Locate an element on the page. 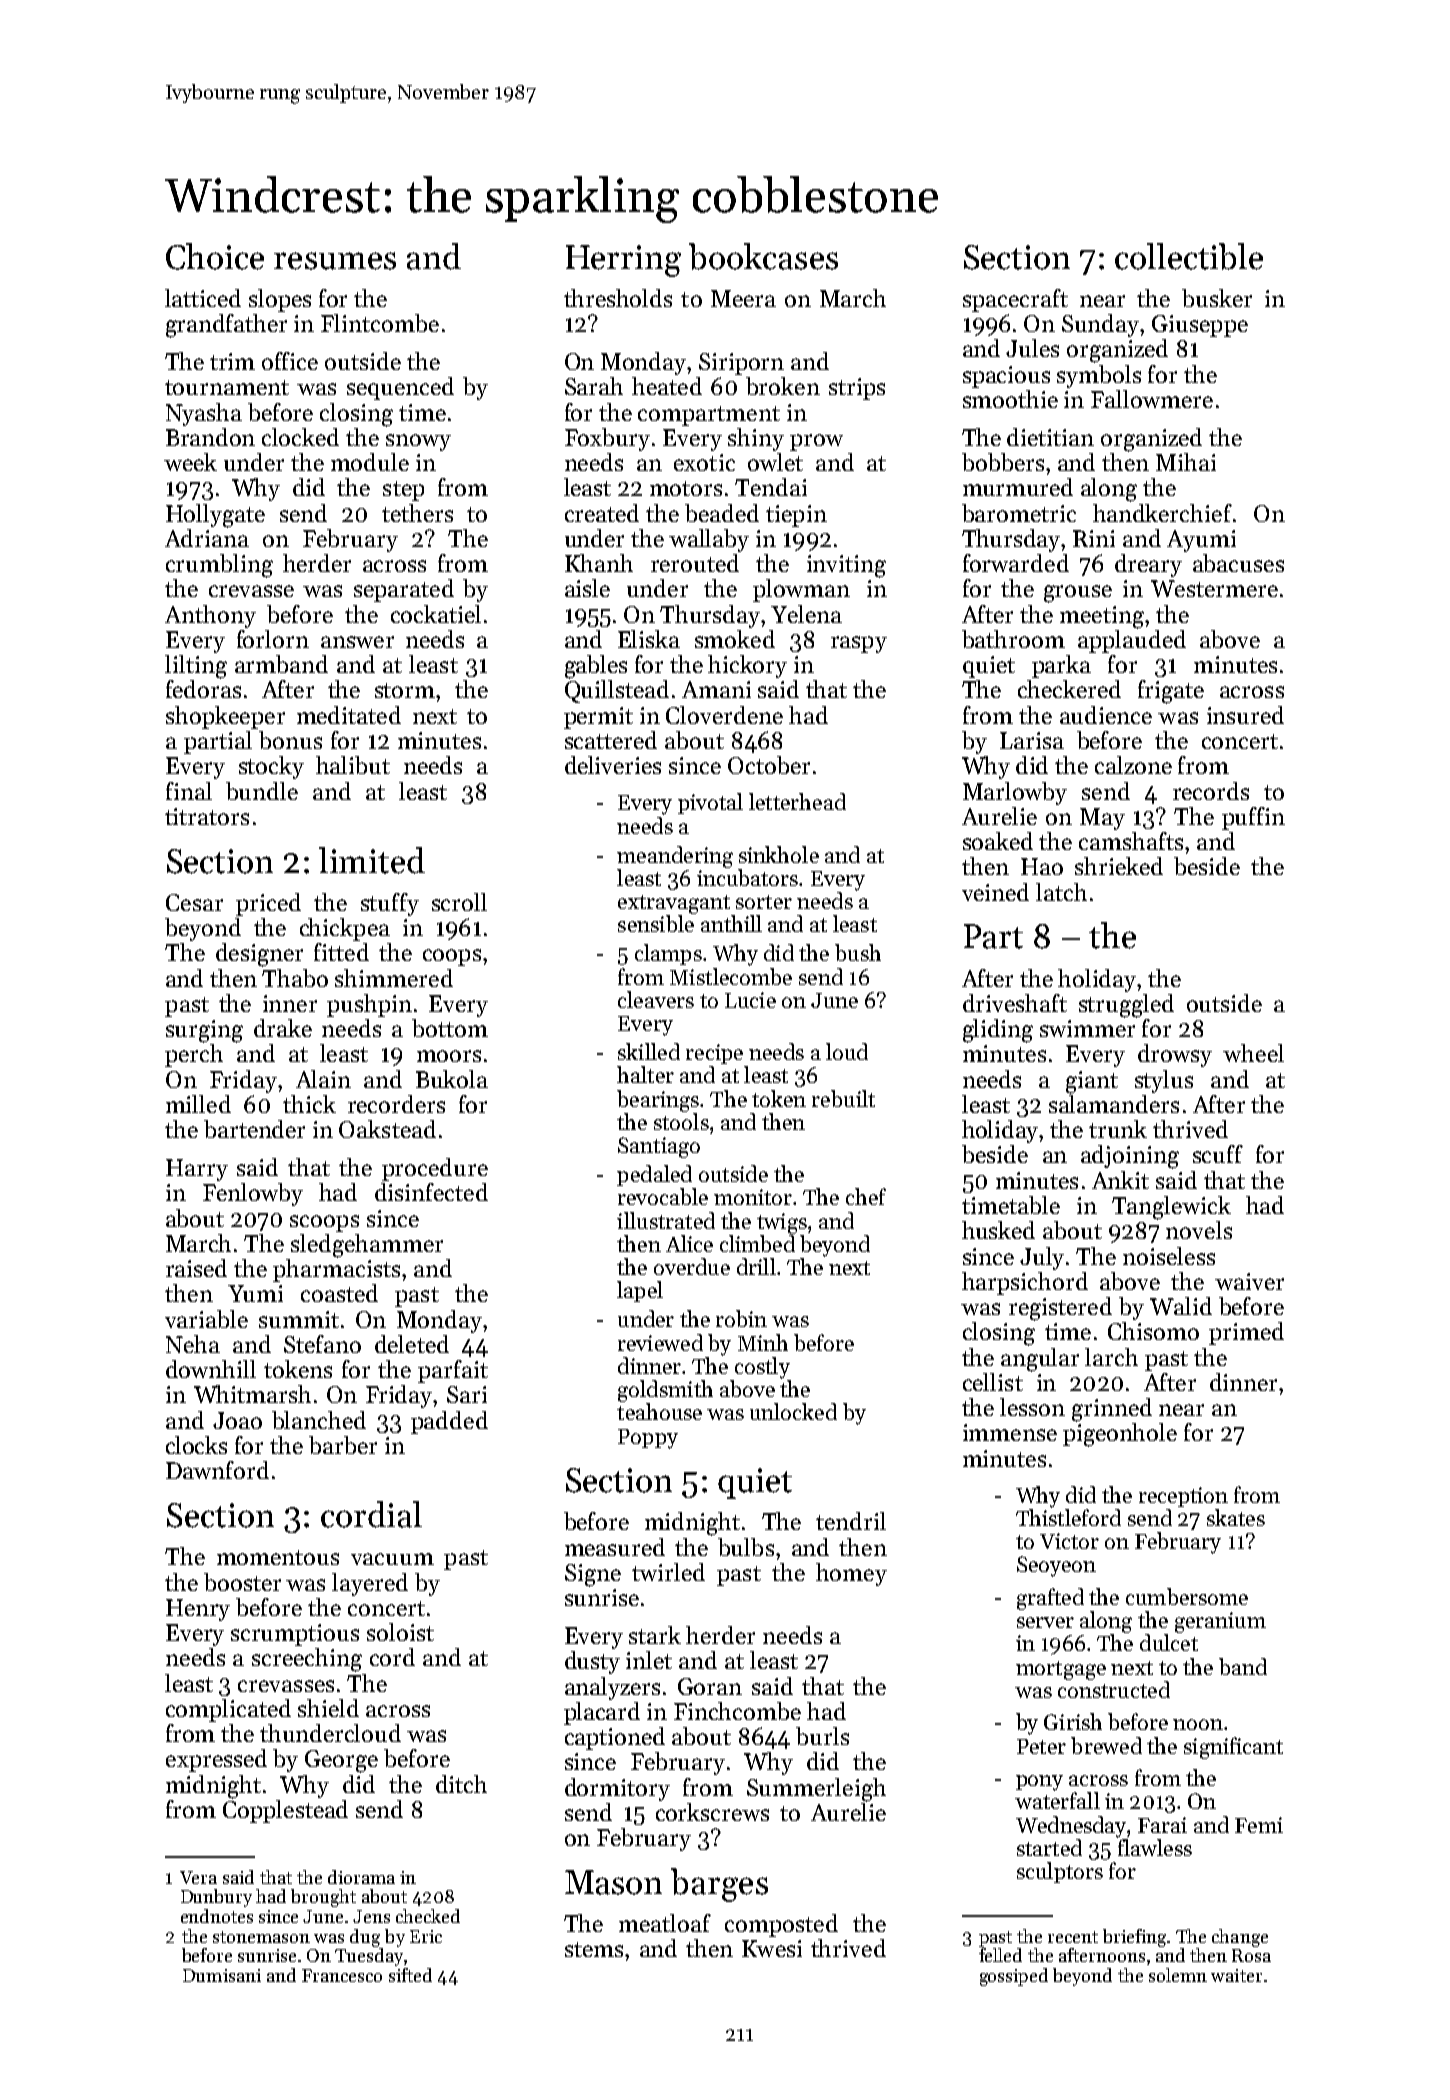  Dumisani is located at coordinates (222, 1975).
